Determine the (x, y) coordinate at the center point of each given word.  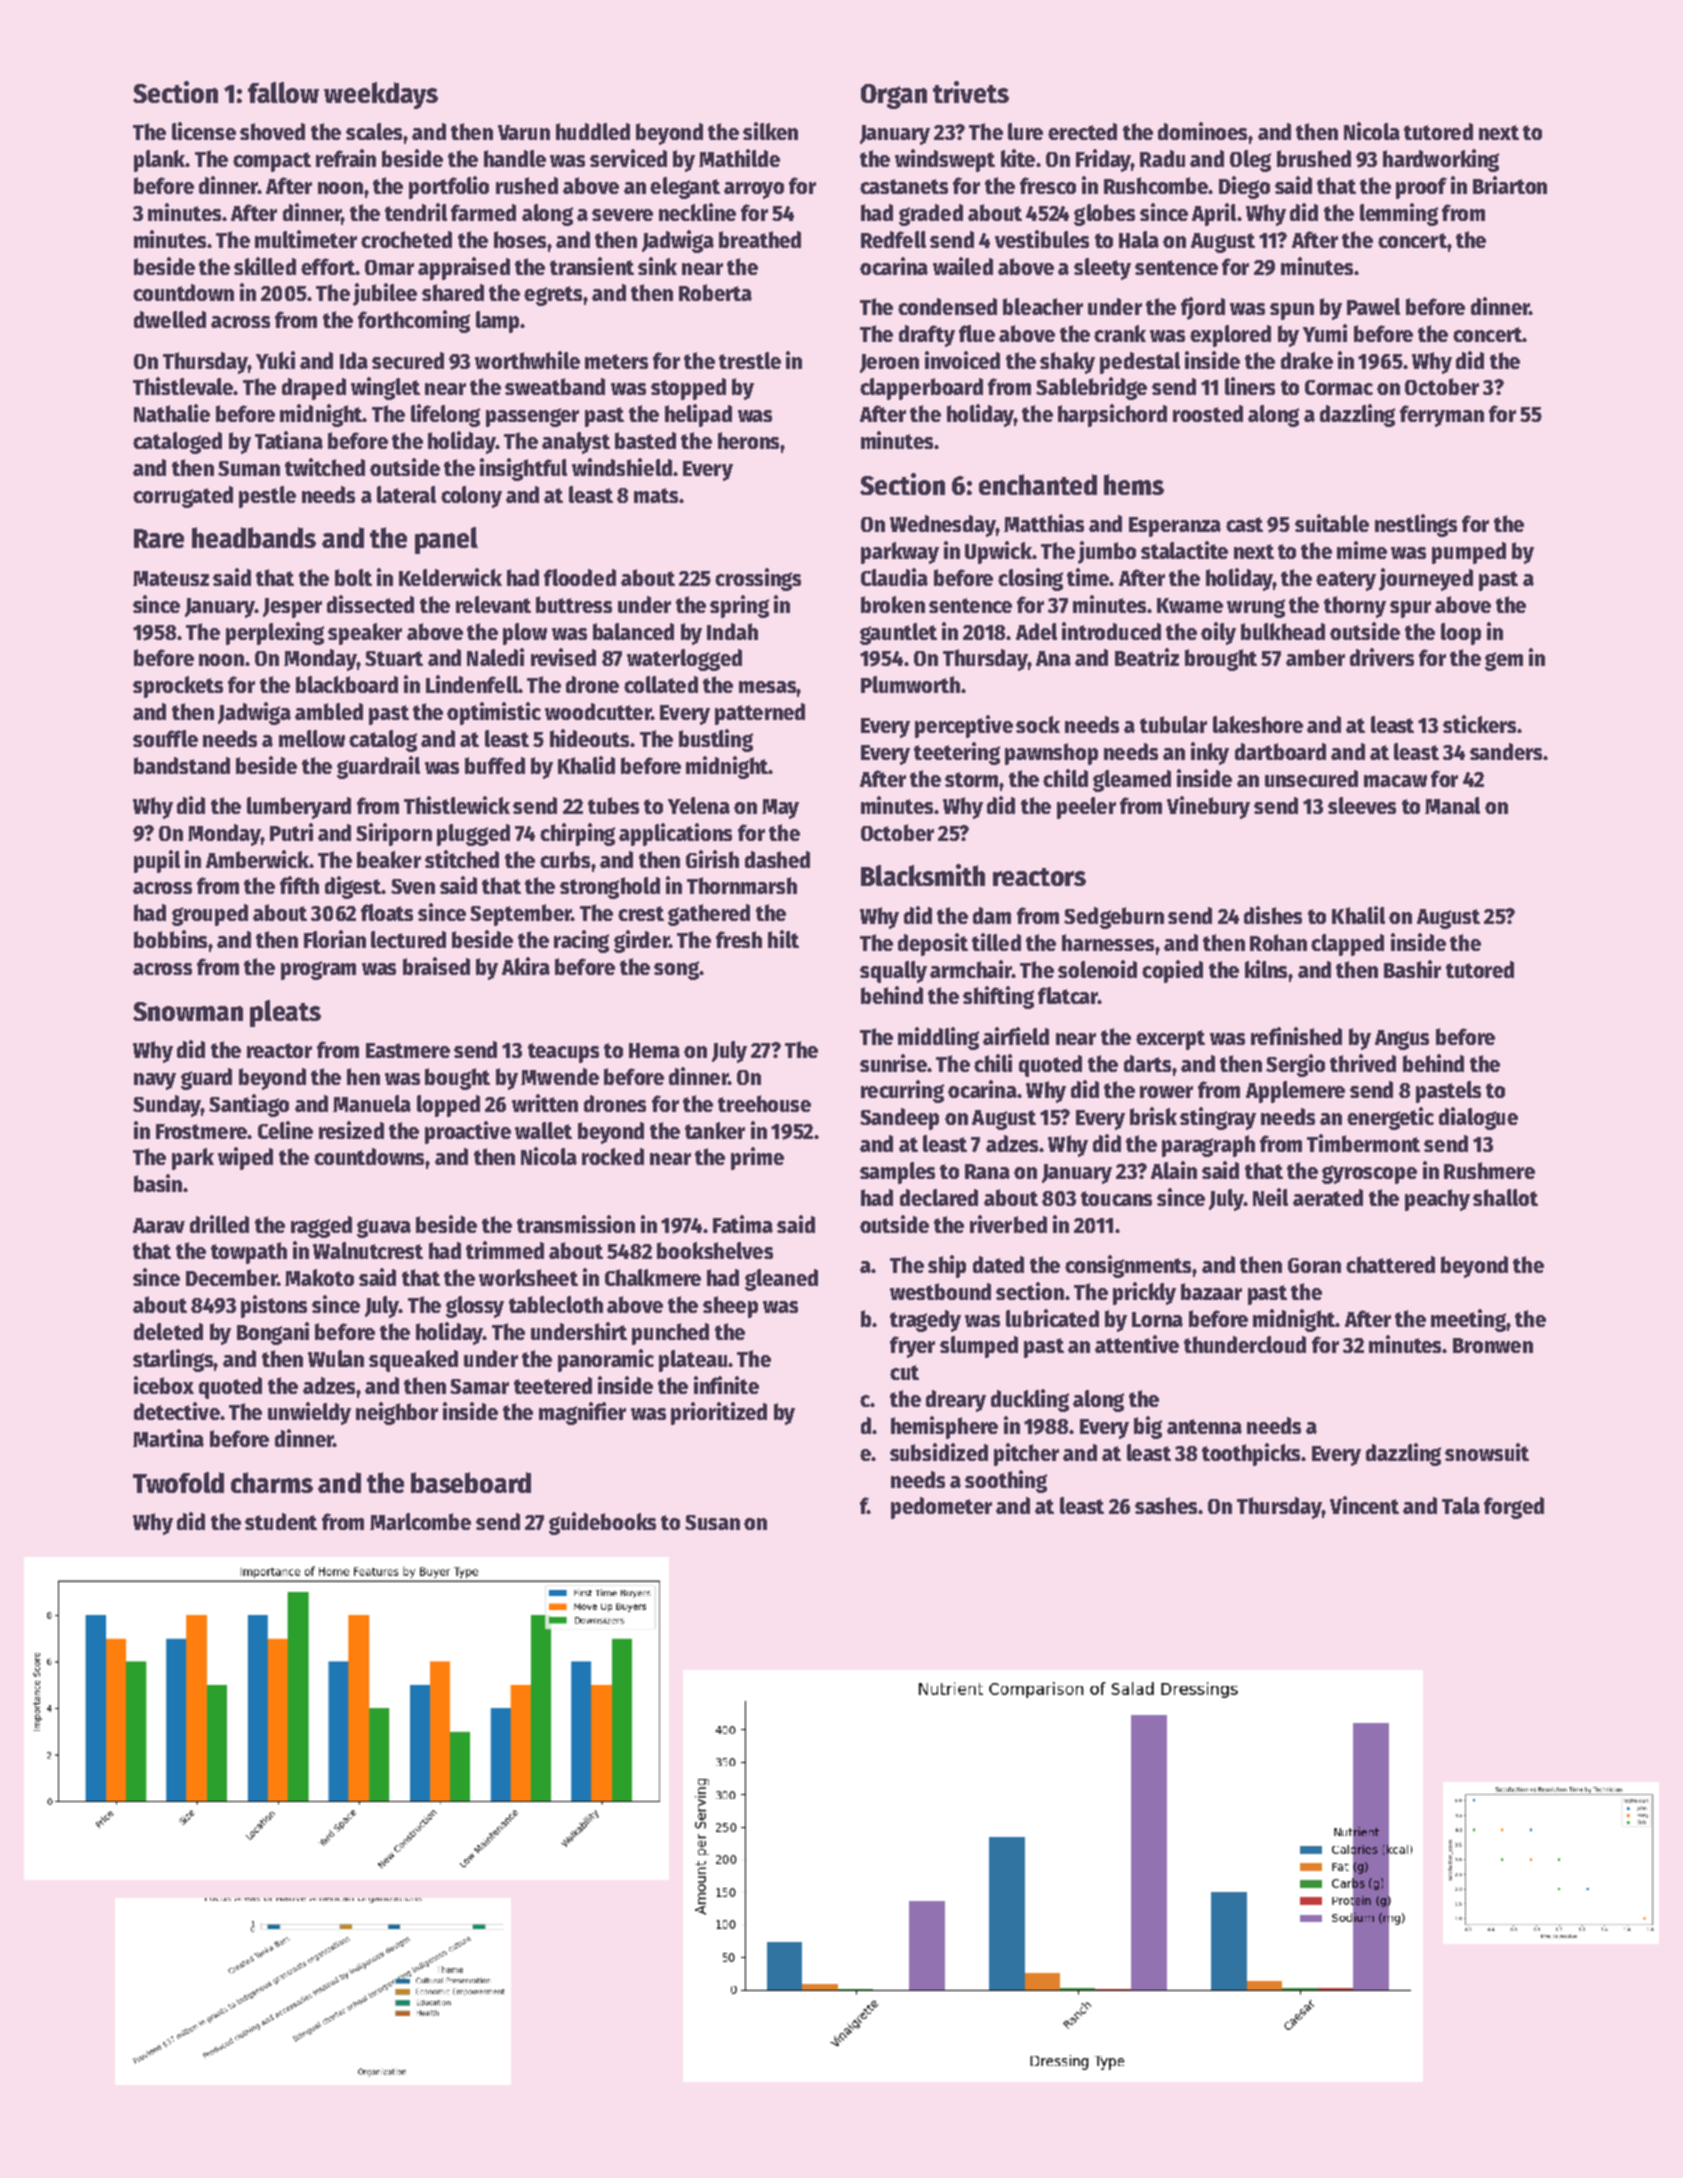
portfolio (449, 187)
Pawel (1373, 306)
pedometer (941, 1508)
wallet (543, 1130)
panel (446, 540)
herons (748, 440)
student (281, 1521)
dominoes (1202, 131)
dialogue (1478, 1118)
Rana (987, 1171)
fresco (1048, 185)
